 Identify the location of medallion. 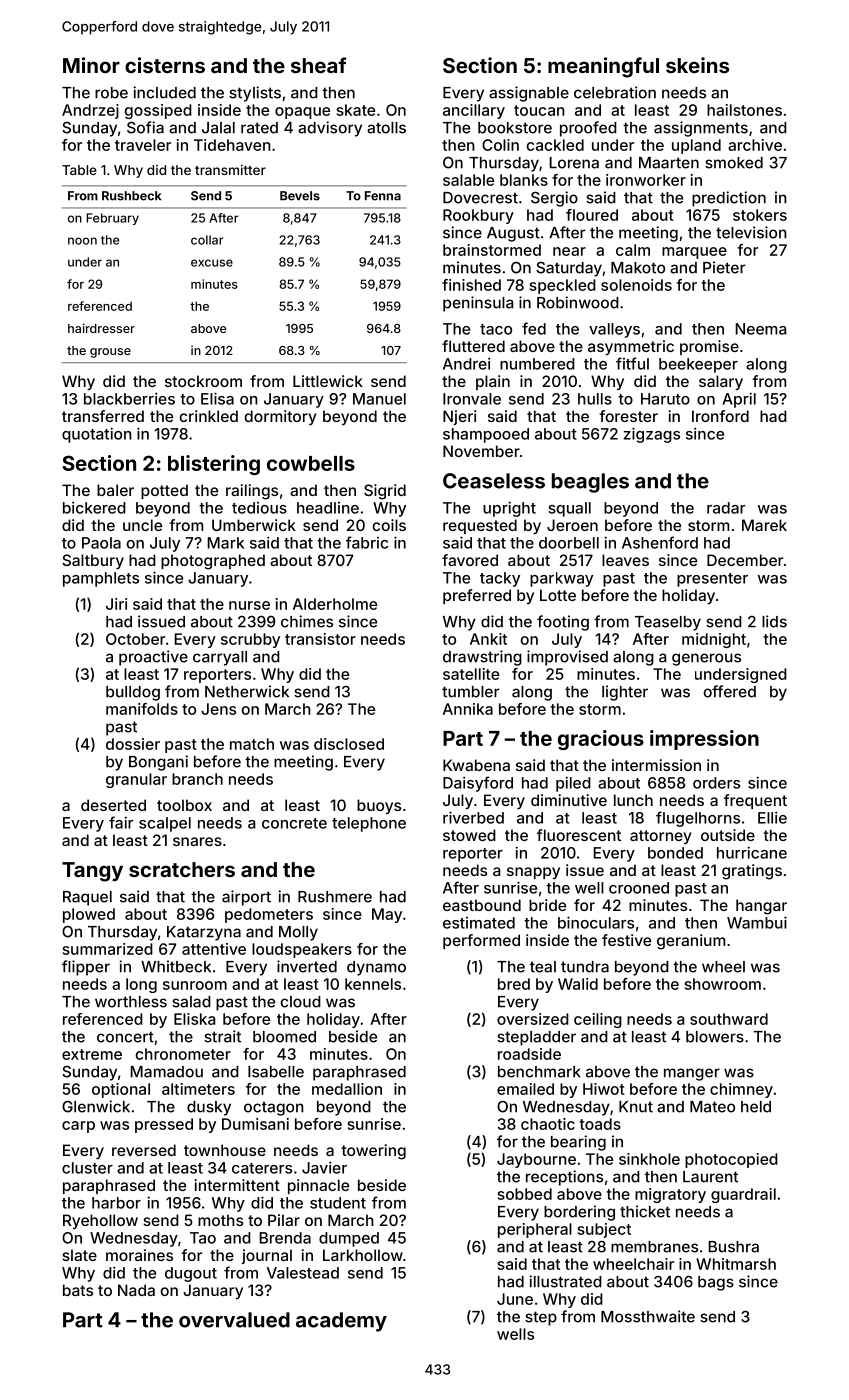
(347, 1089).
